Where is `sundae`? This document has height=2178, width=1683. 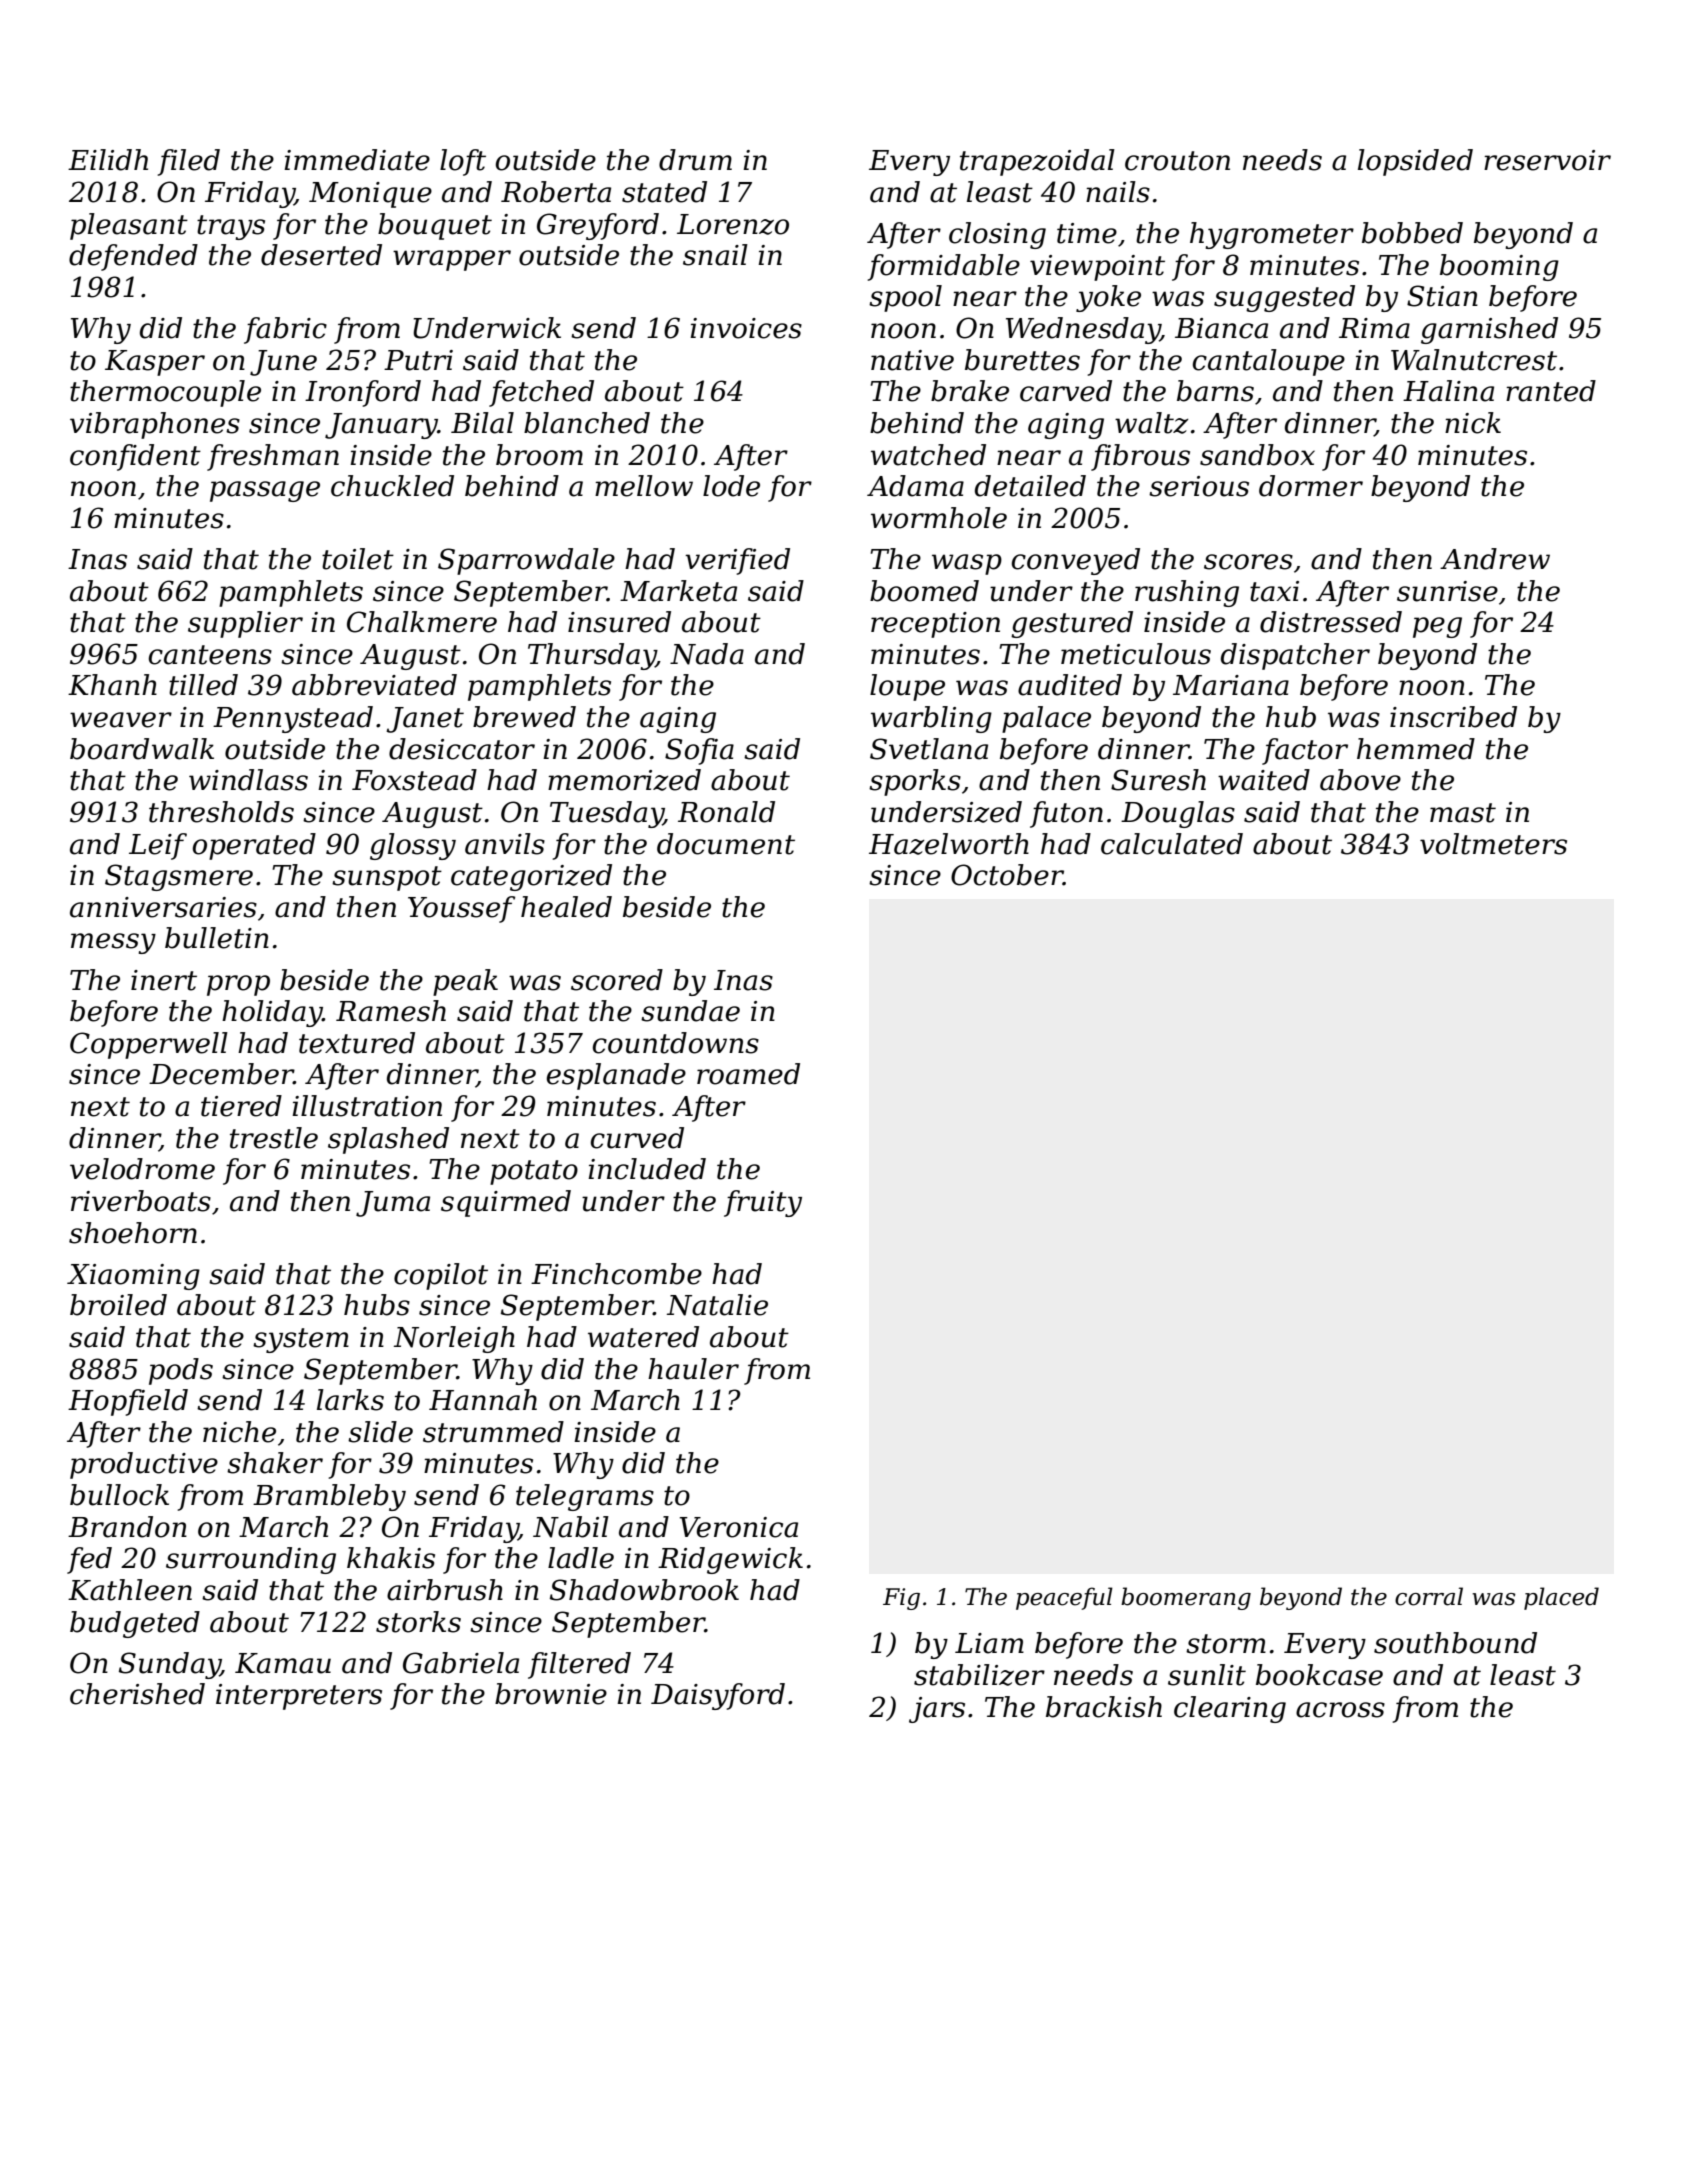 sundae is located at coordinates (690, 1011).
